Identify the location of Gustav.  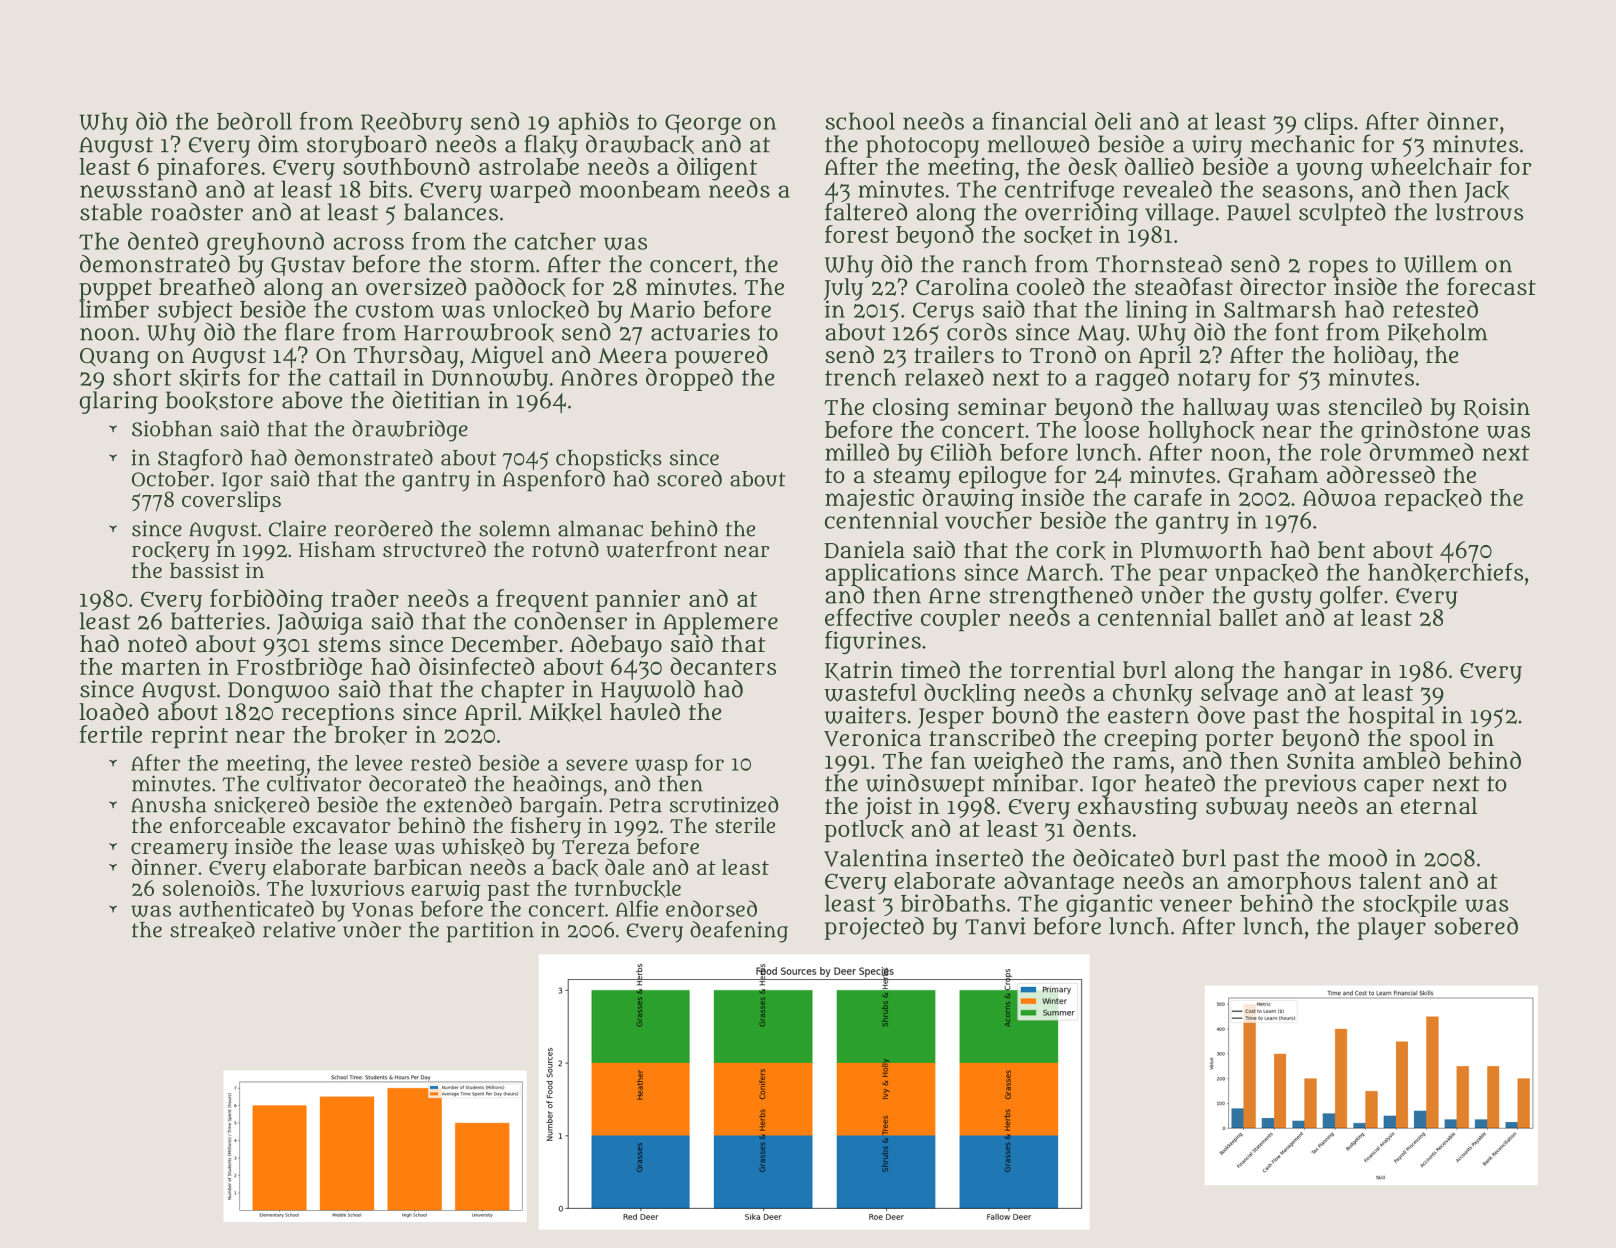
(308, 266).
